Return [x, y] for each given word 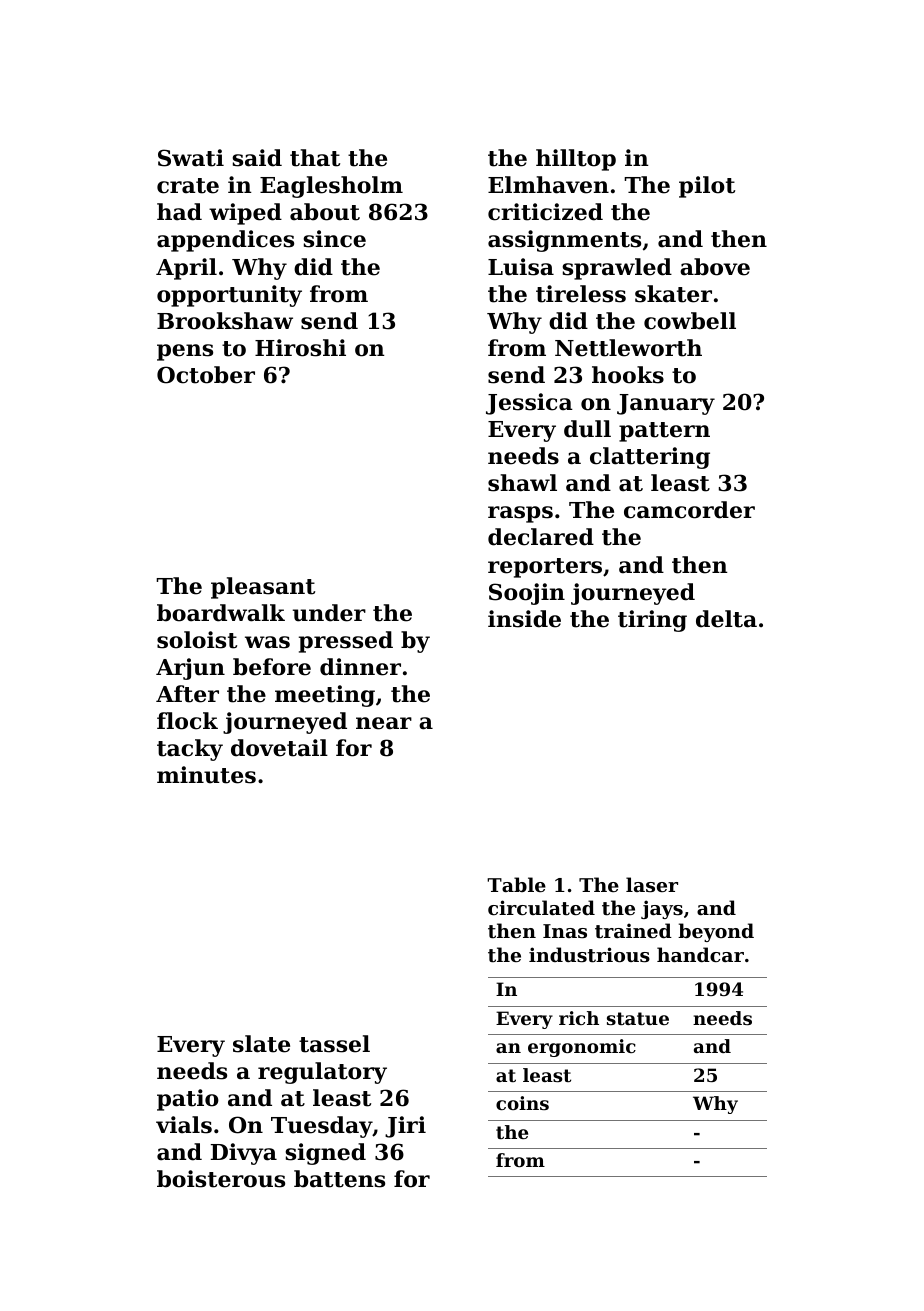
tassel [334, 1044]
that [315, 158]
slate [261, 1044]
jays [662, 909]
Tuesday [322, 1127]
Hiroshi [300, 348]
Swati [191, 158]
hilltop [576, 160]
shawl [522, 483]
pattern [664, 432]
